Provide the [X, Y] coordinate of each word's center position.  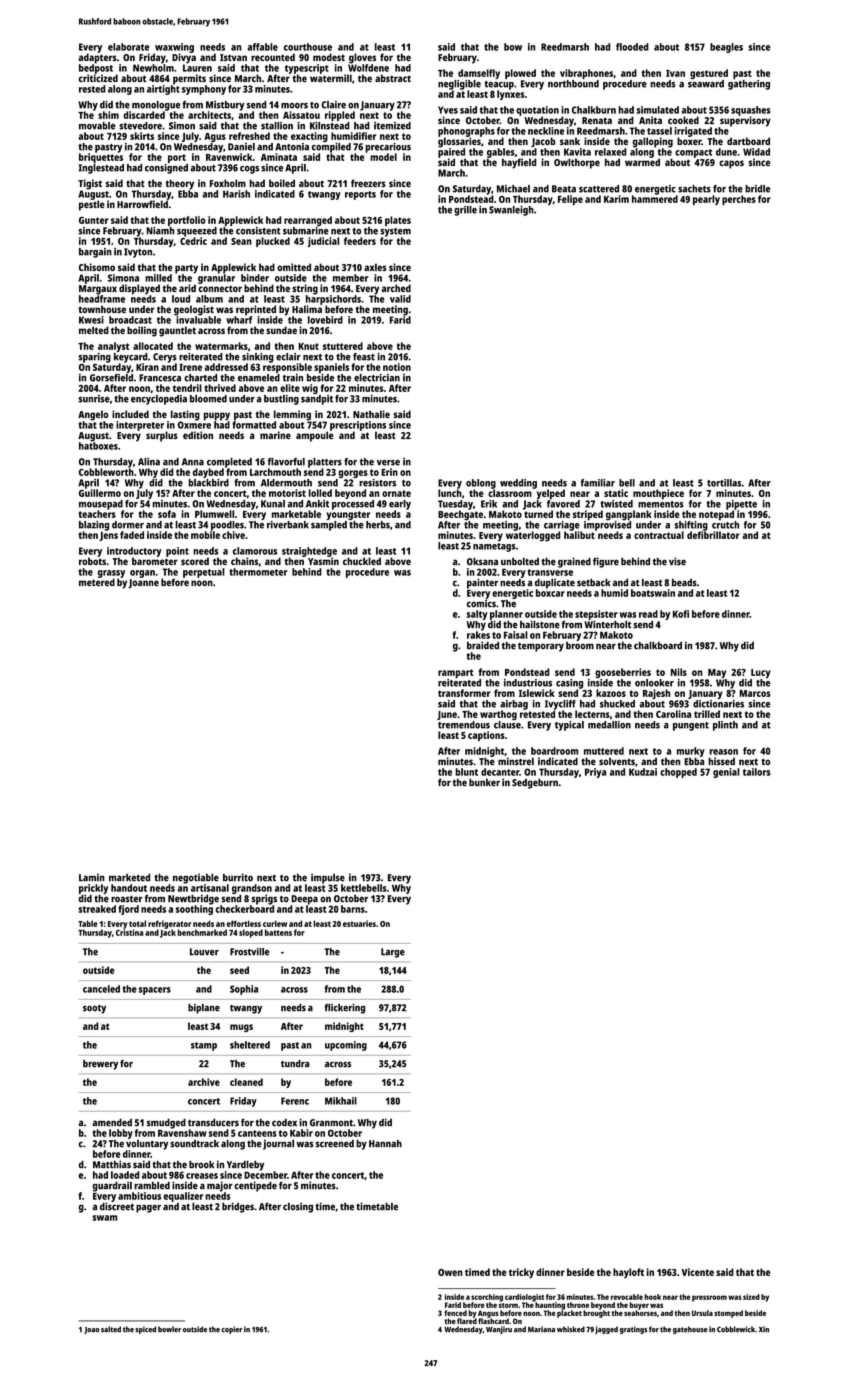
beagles [726, 48]
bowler [169, 1329]
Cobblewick [736, 1329]
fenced [455, 1313]
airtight [163, 90]
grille [465, 211]
